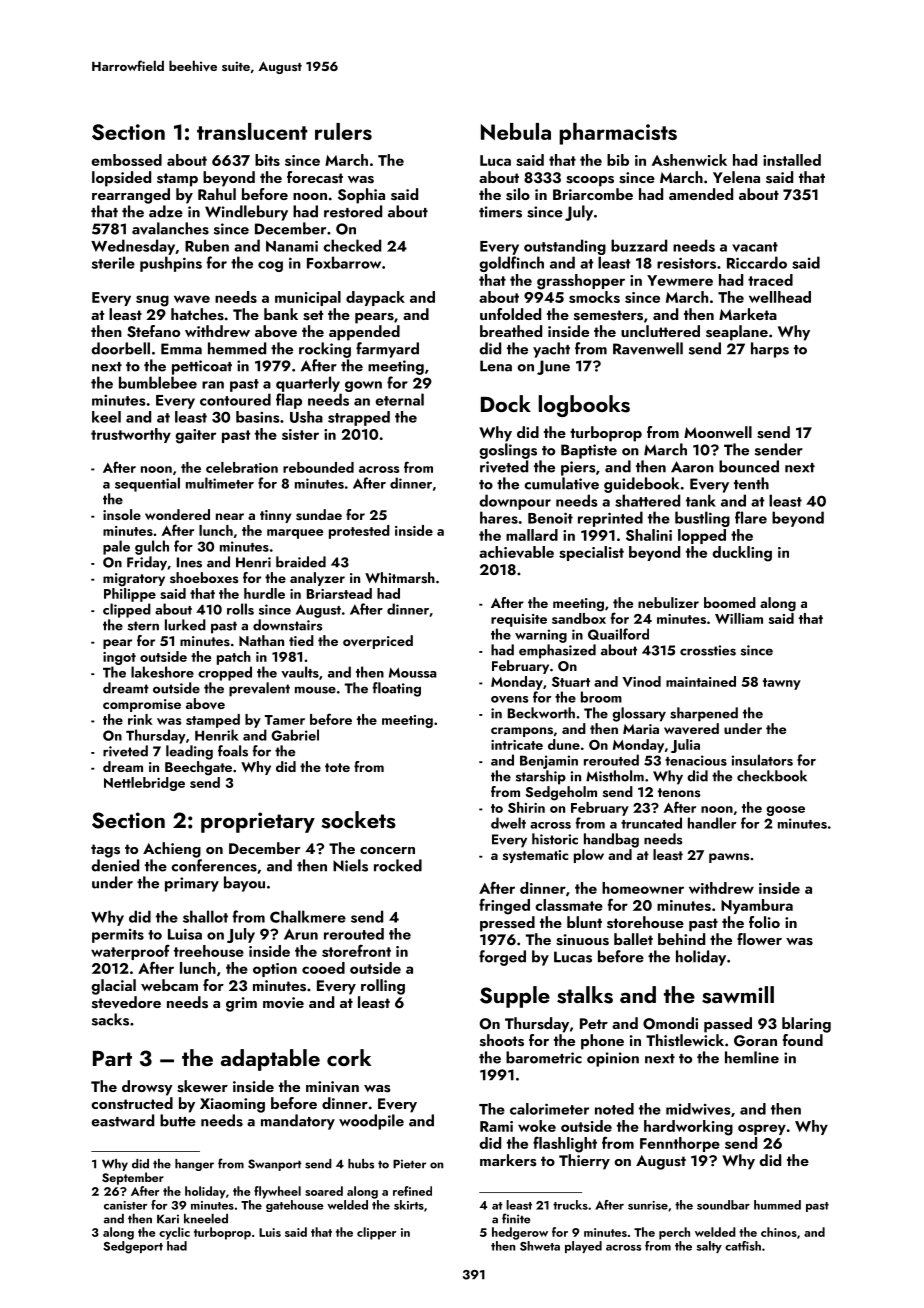 This image has width=924, height=1308. I want to click on Moonwell, so click(718, 432).
